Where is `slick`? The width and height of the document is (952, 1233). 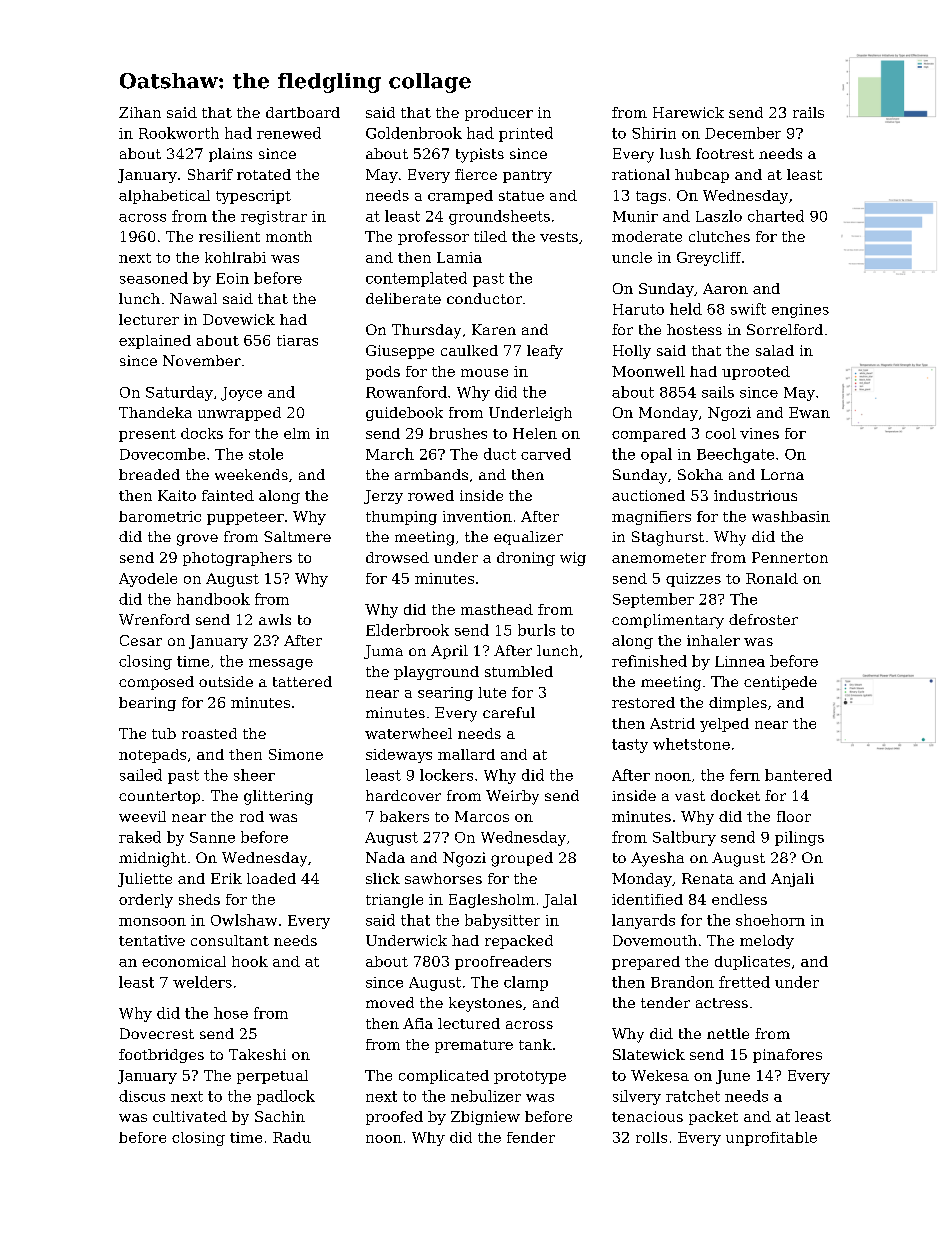
slick is located at coordinates (383, 878).
